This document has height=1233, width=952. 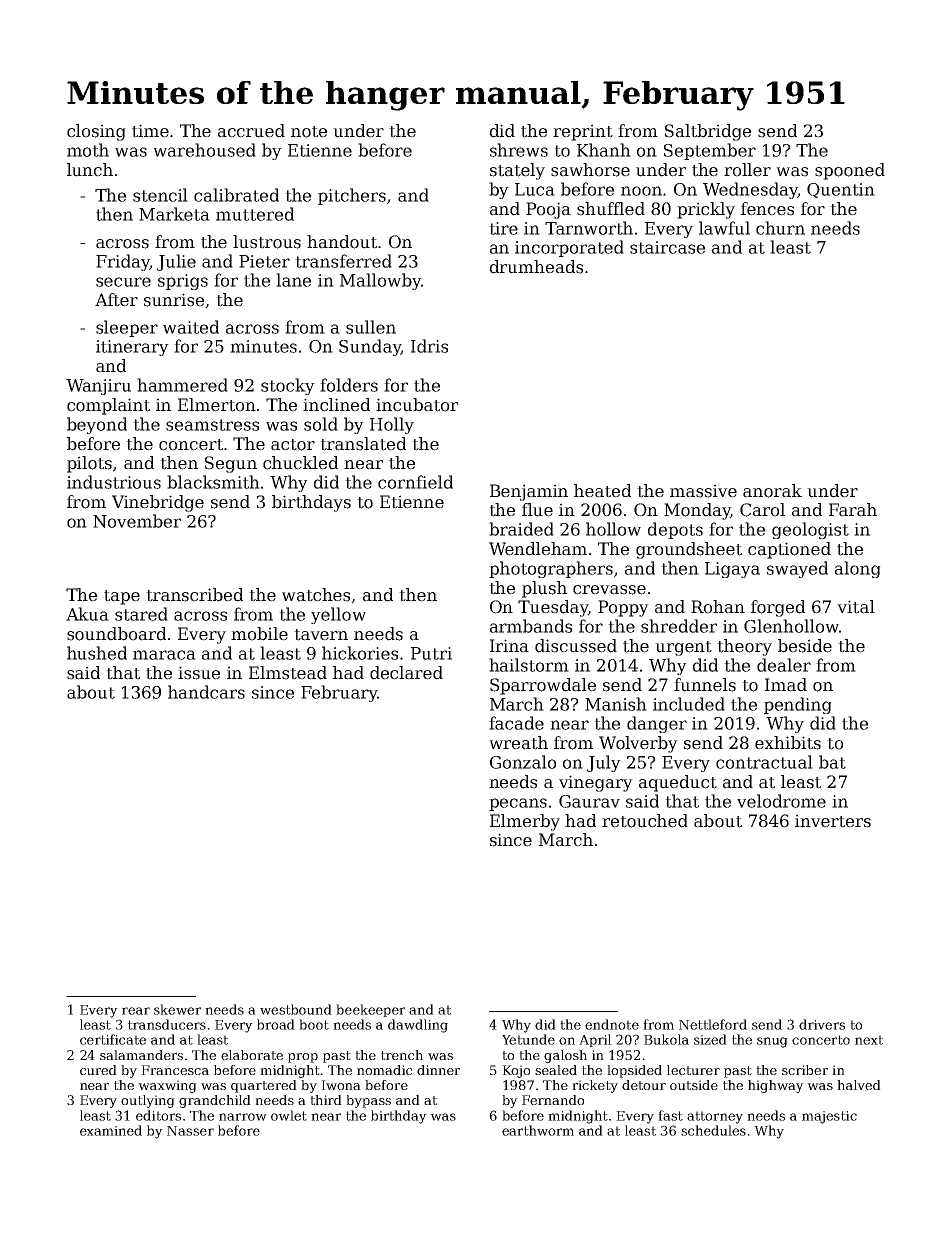 What do you see at coordinates (429, 346) in the document?
I see `Idris` at bounding box center [429, 346].
